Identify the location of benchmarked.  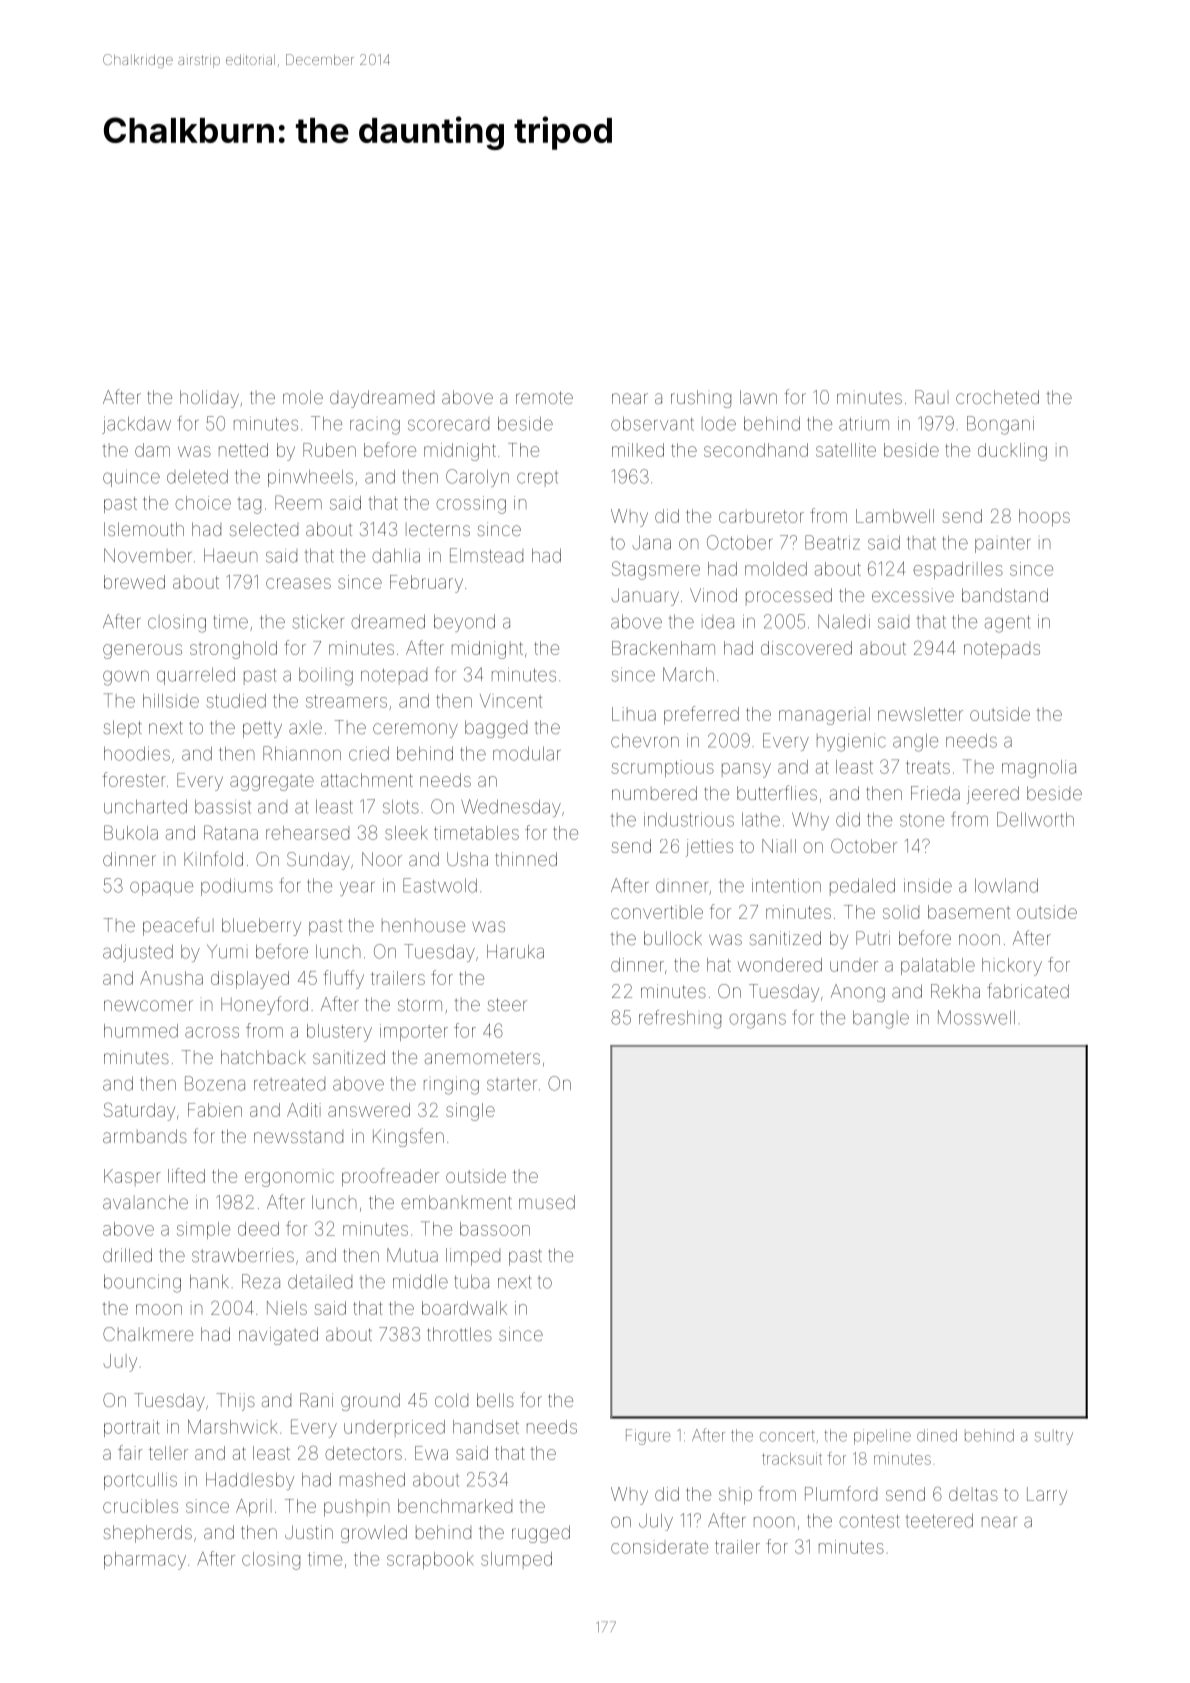
(455, 1506).
